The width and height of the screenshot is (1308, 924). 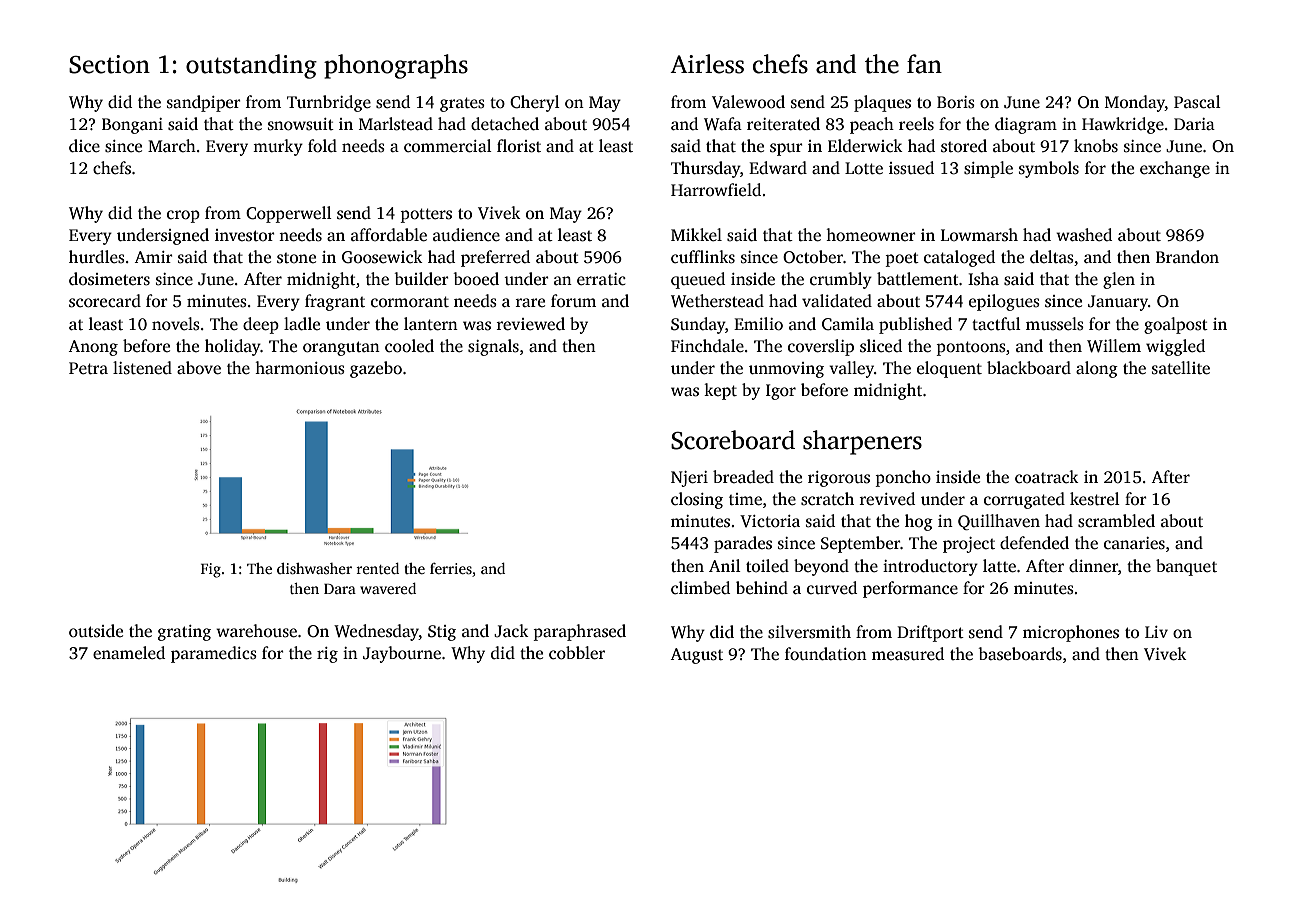 I want to click on harmonious, so click(x=300, y=368).
